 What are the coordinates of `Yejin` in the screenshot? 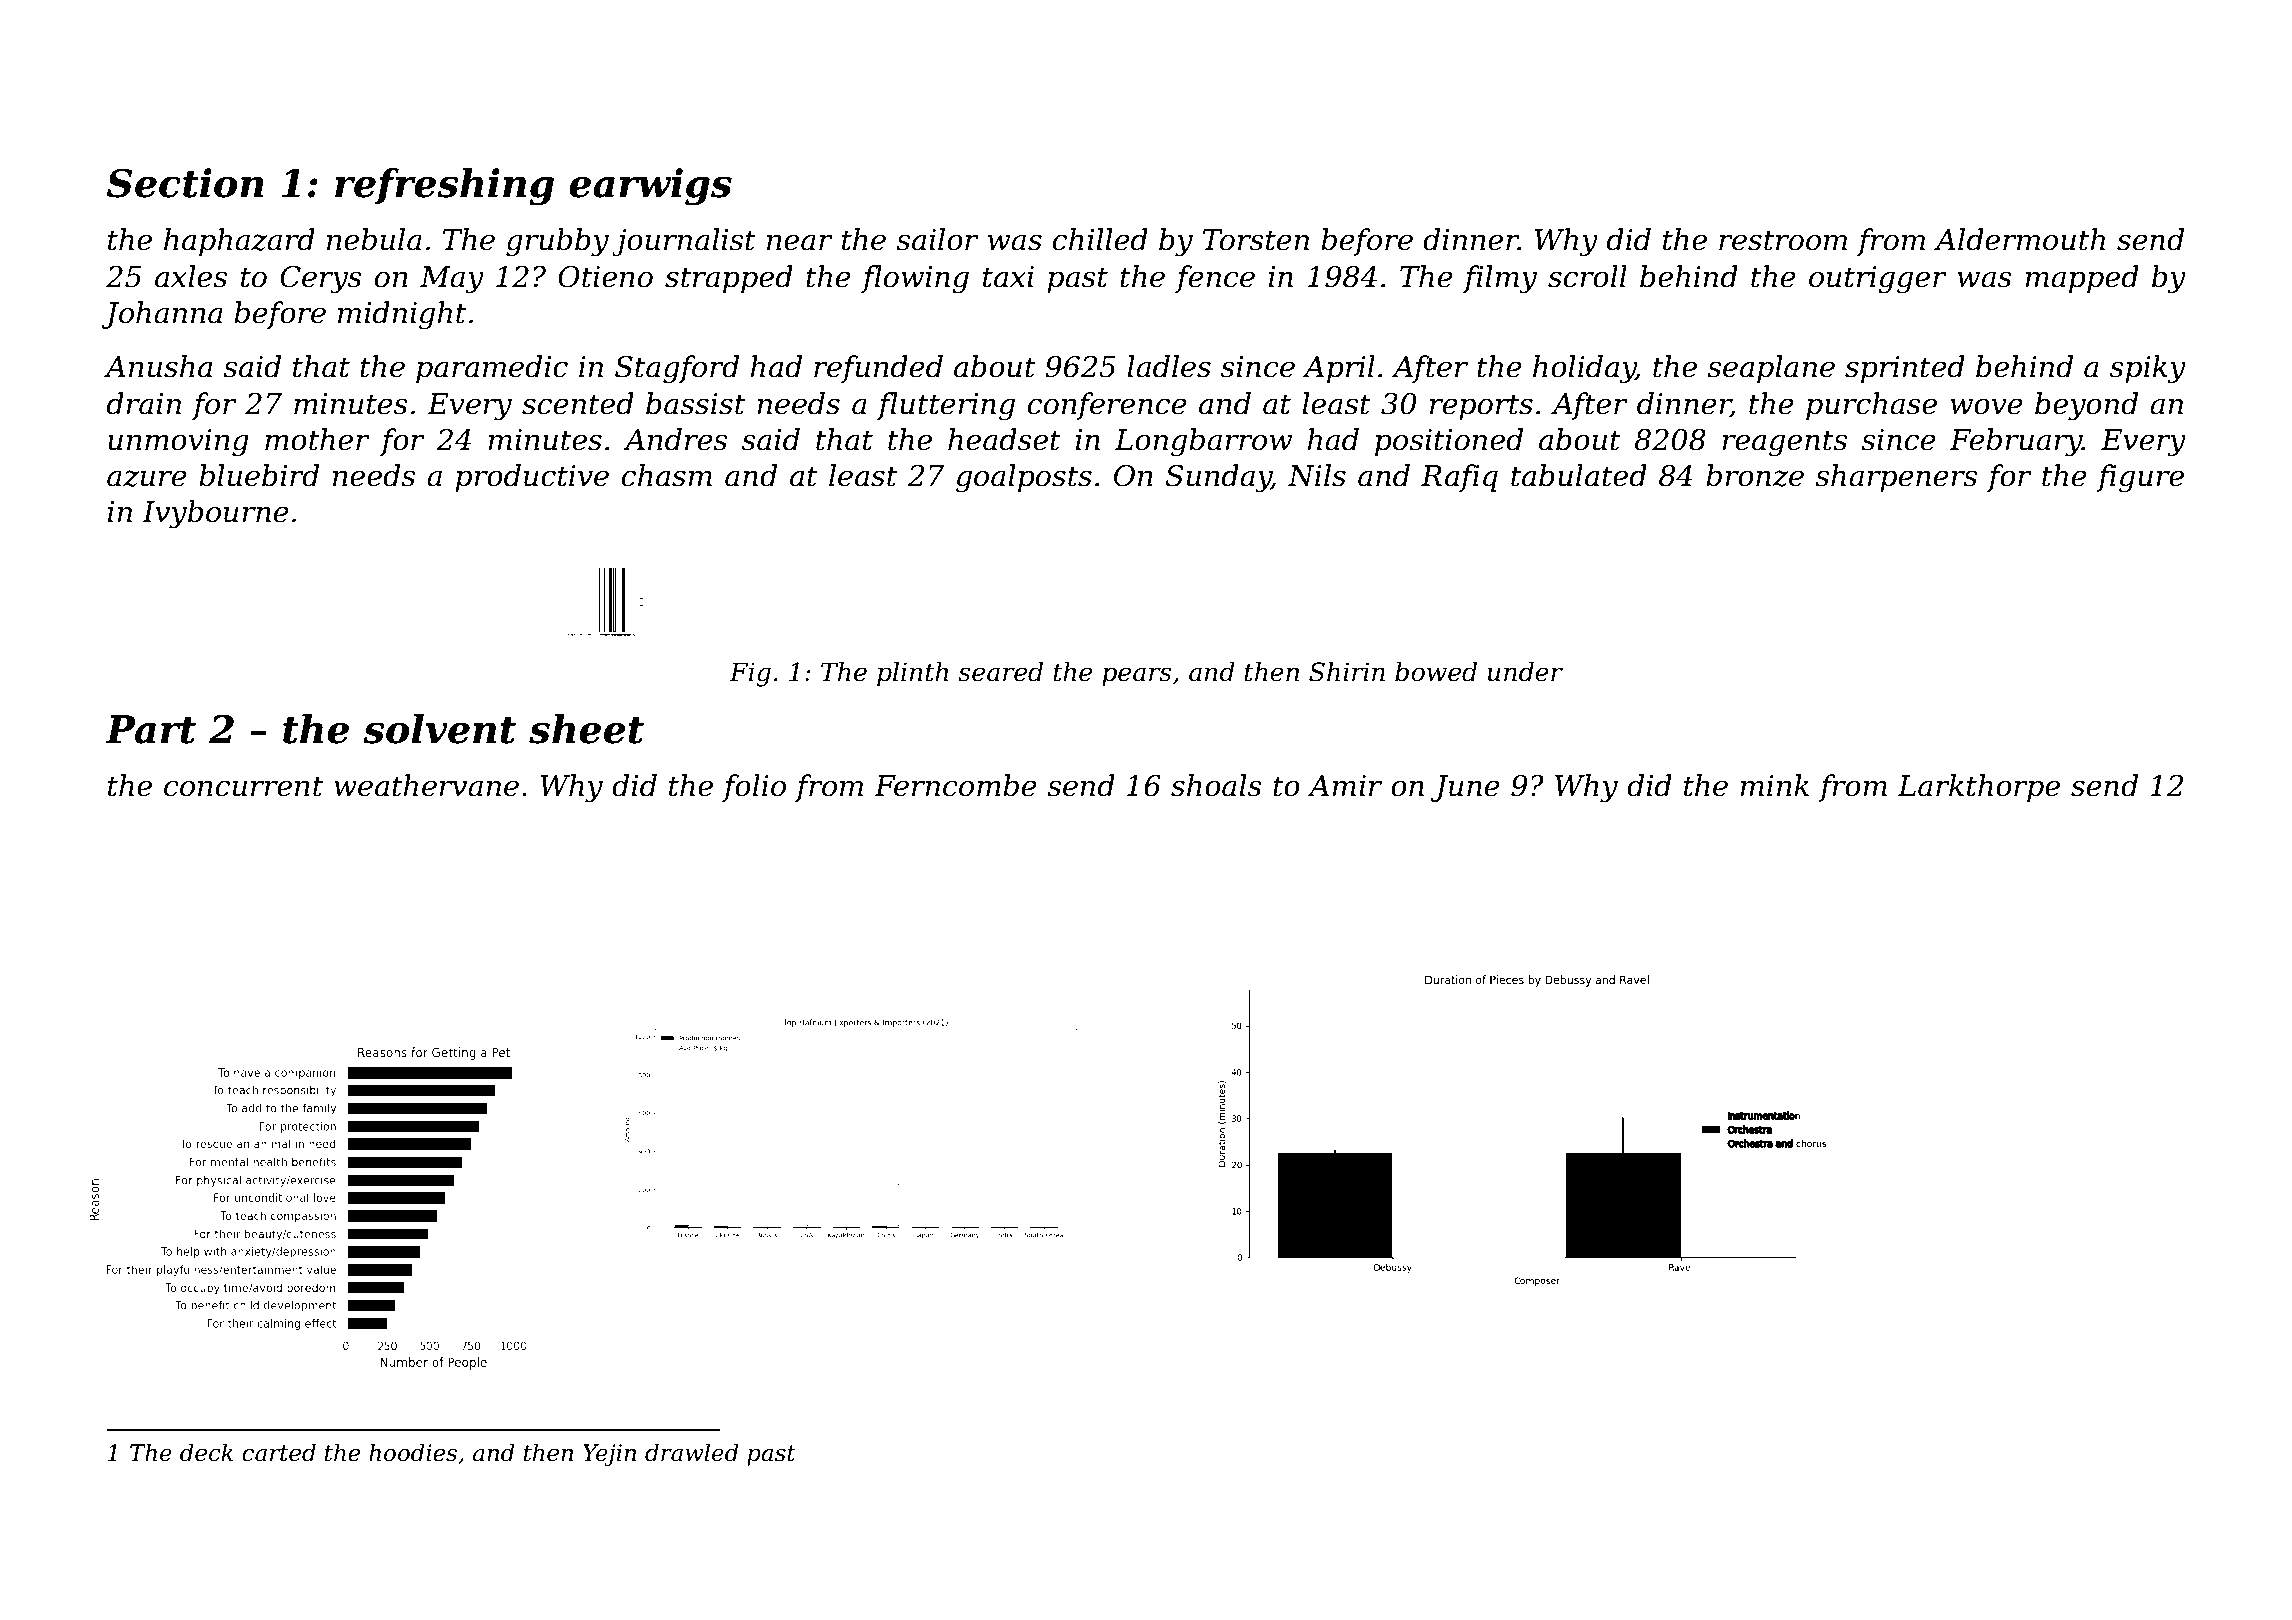 It's located at (609, 1455).
